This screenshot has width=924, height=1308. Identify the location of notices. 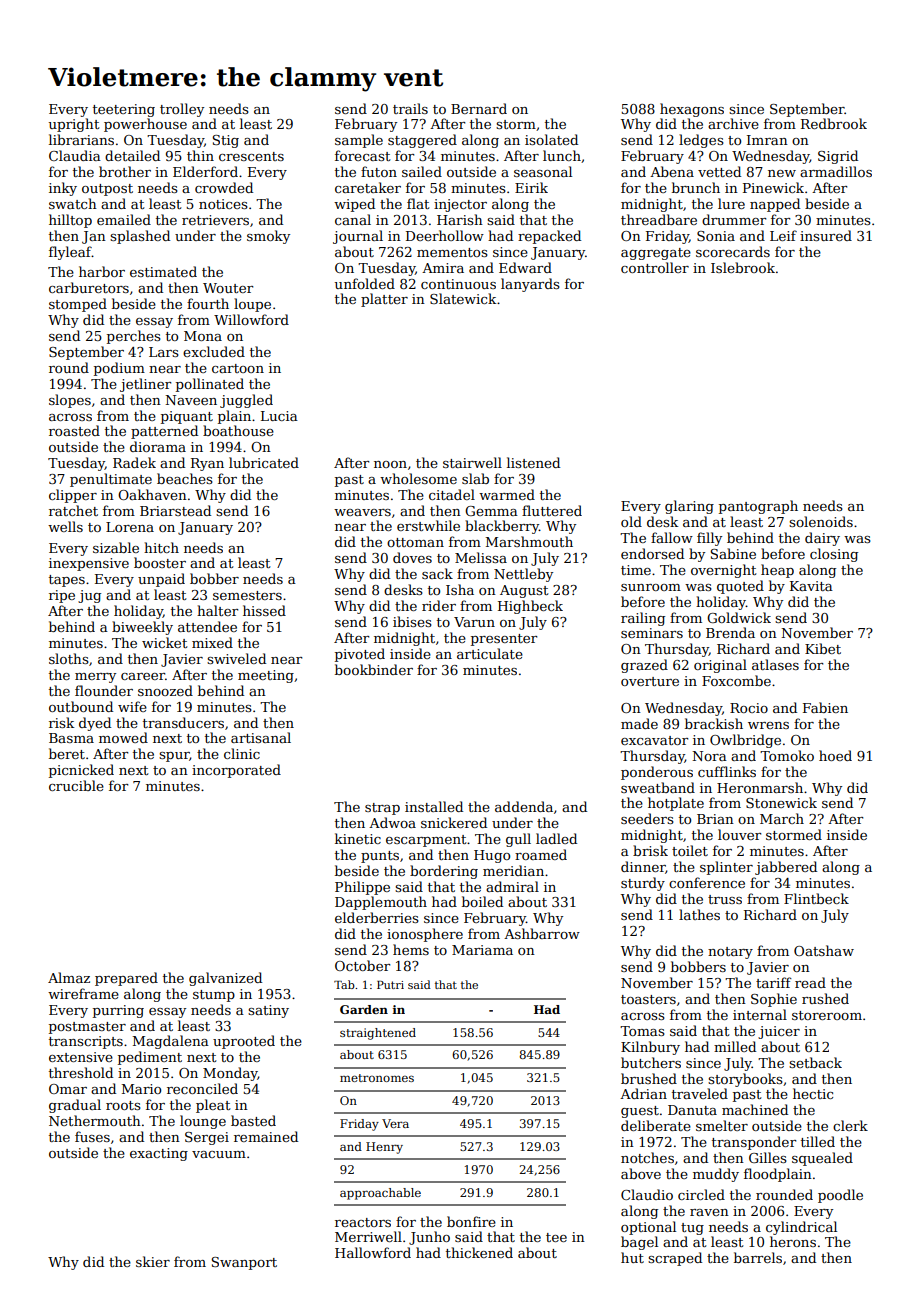
(223, 204).
